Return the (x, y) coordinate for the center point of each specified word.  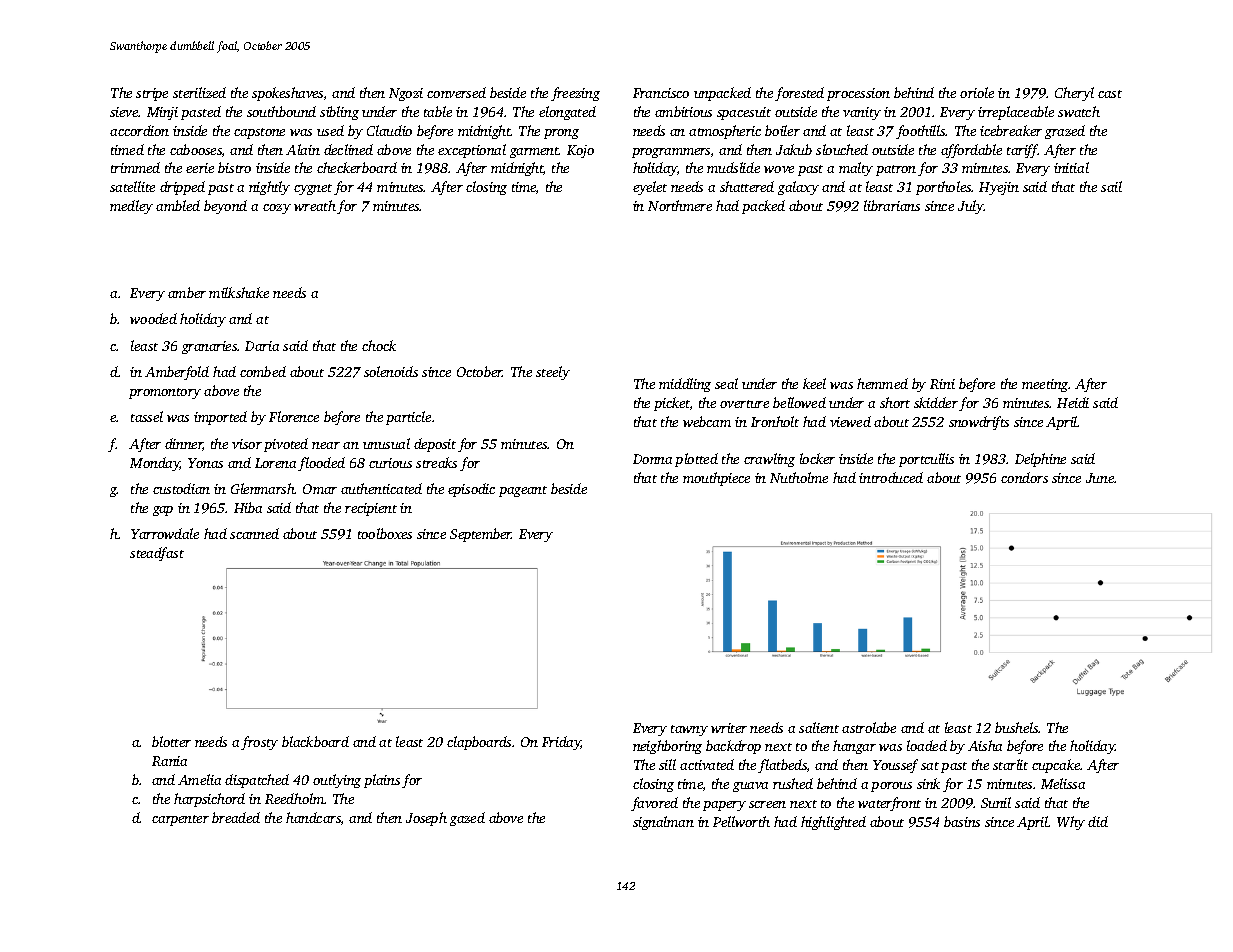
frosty (259, 743)
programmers (671, 153)
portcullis (926, 460)
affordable (971, 151)
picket (672, 404)
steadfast (157, 554)
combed (263, 371)
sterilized (199, 92)
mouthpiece (716, 479)
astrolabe (869, 727)
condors (1024, 477)
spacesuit (744, 113)
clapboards (479, 743)
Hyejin (999, 188)
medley (131, 207)
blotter (171, 741)
